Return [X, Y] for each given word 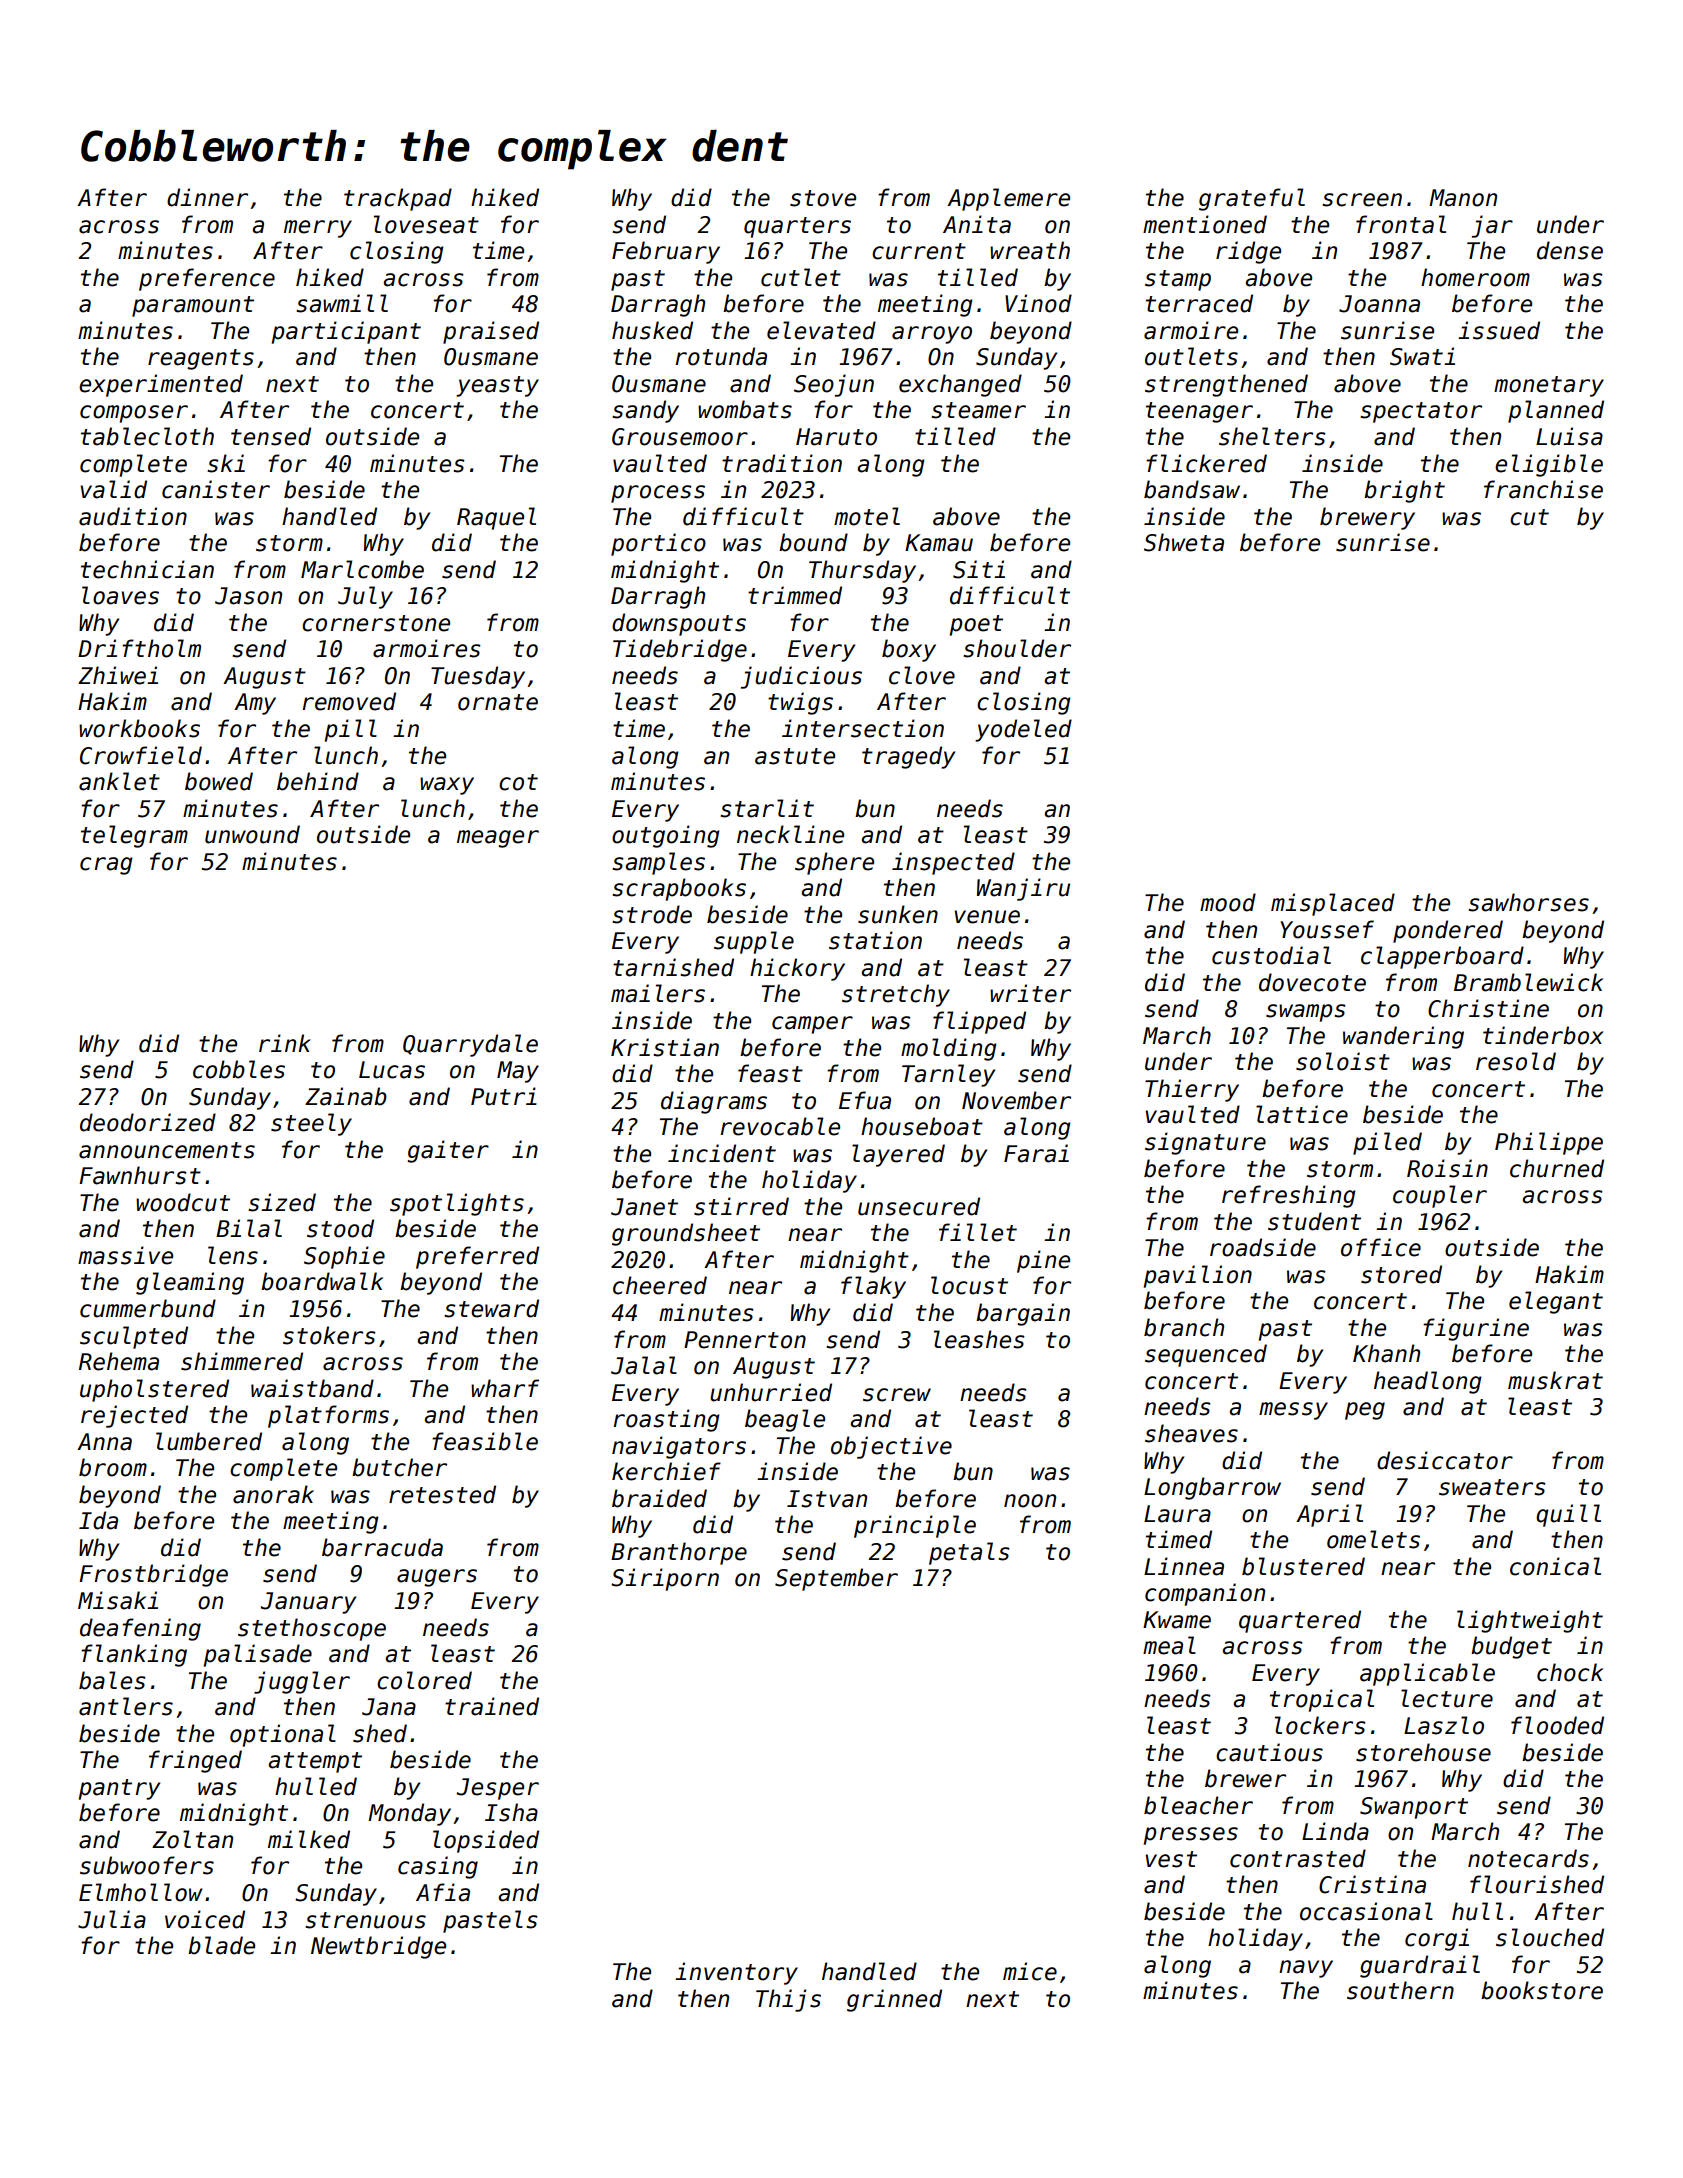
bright [1404, 491]
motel [867, 516]
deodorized [148, 1122]
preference [207, 279]
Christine [1488, 1008]
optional [283, 1735]
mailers [658, 993]
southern [1400, 1990]
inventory [736, 1973]
